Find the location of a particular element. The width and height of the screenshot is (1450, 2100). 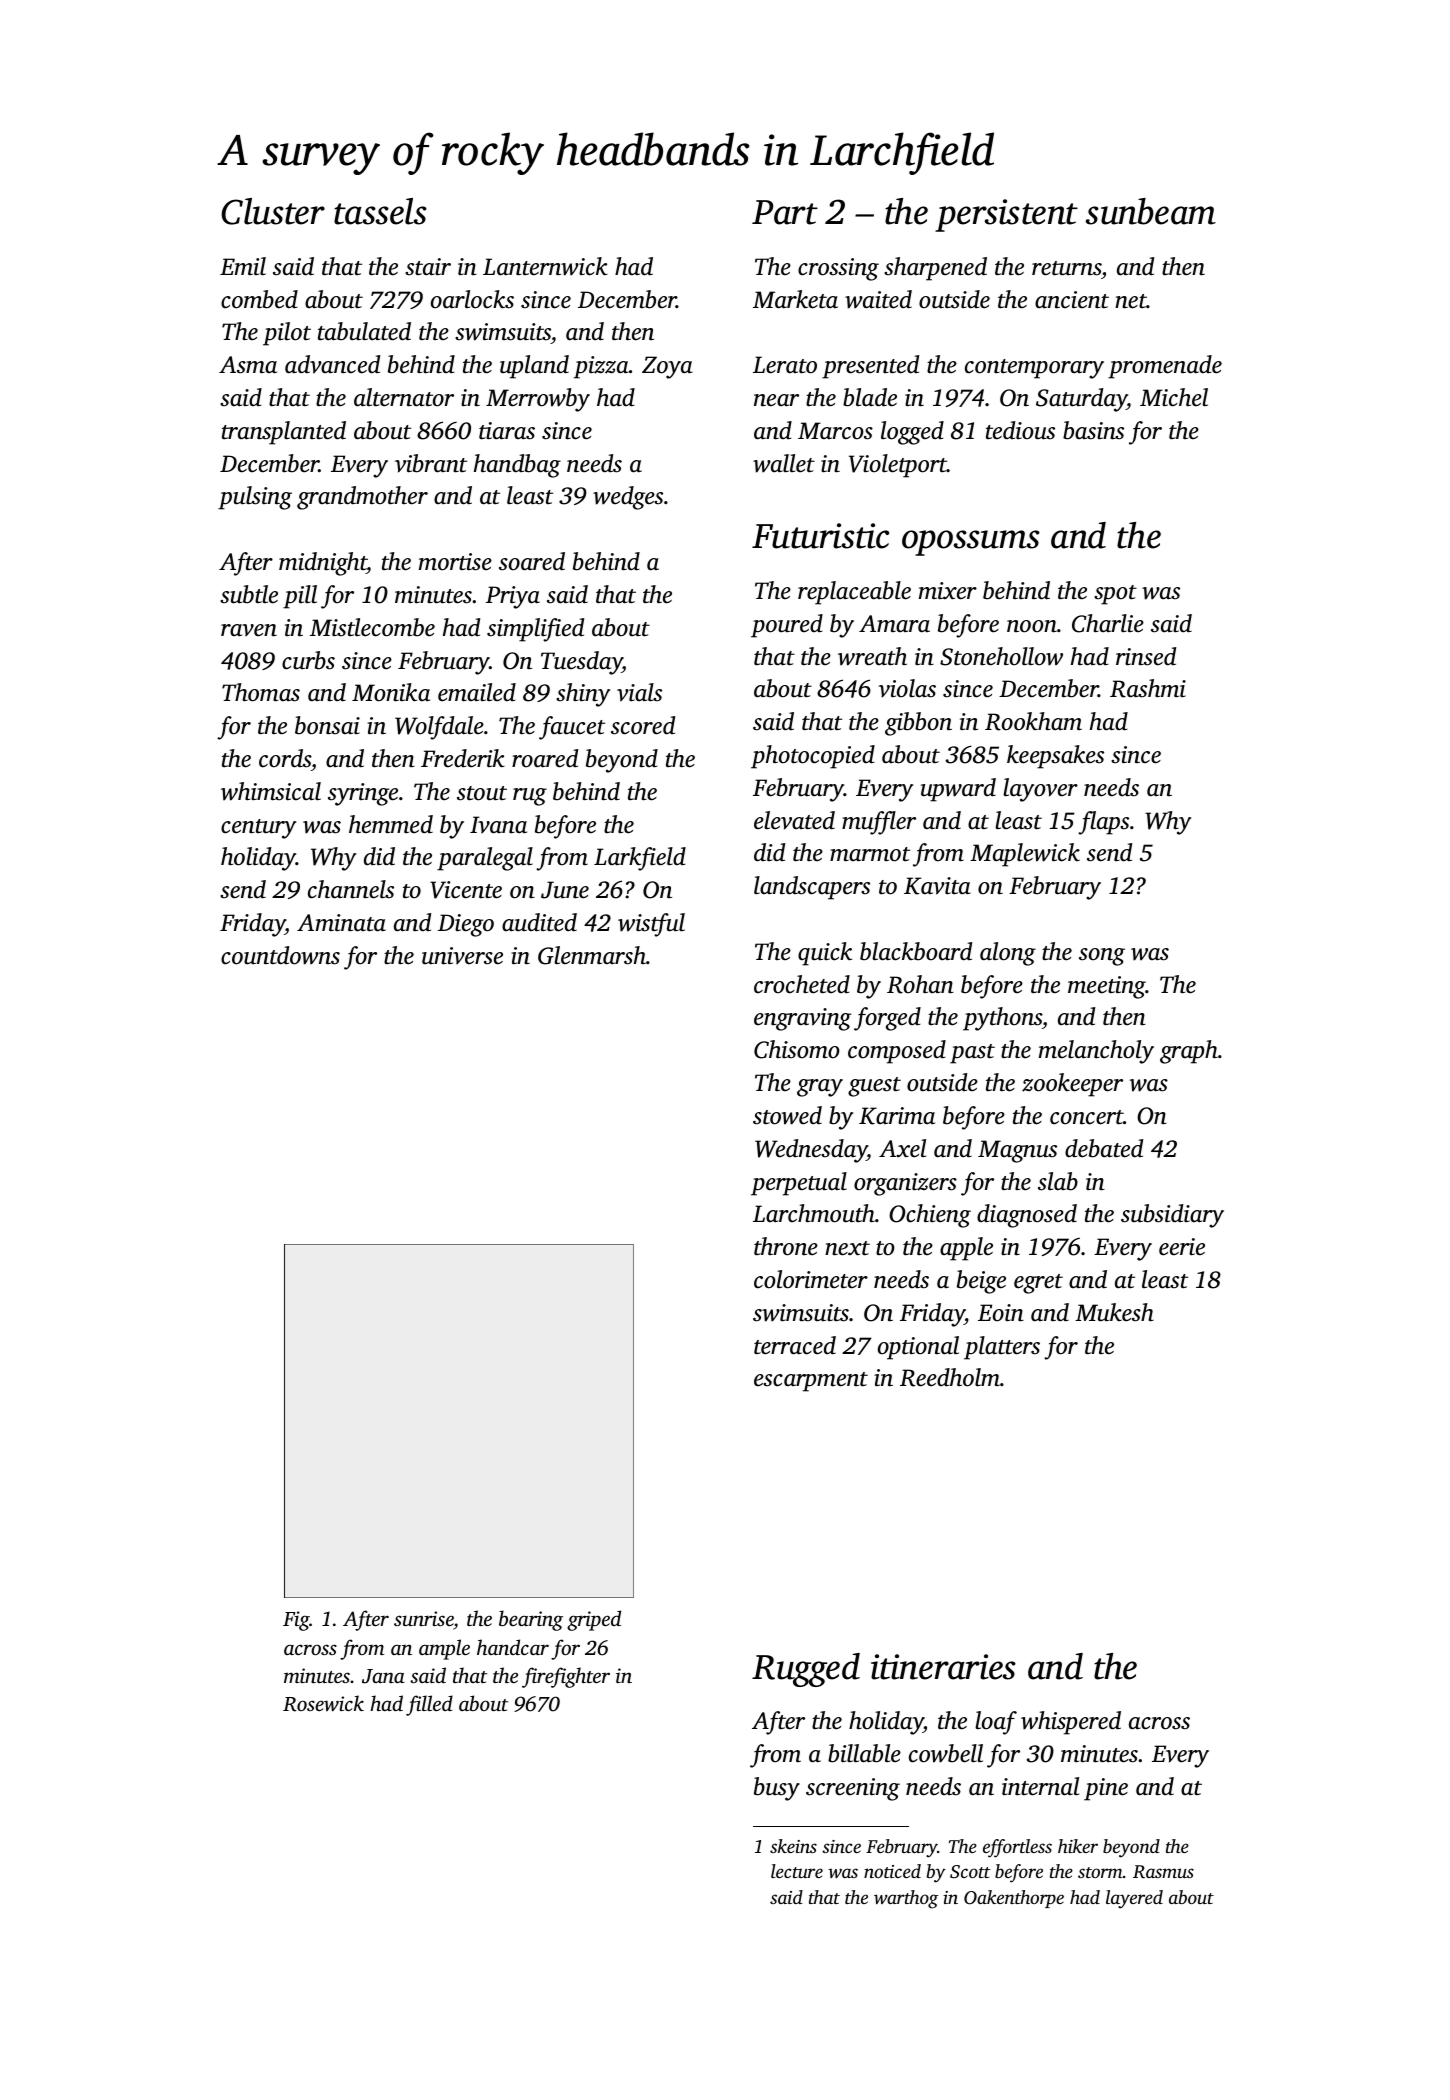

oarlocks is located at coordinates (472, 299).
